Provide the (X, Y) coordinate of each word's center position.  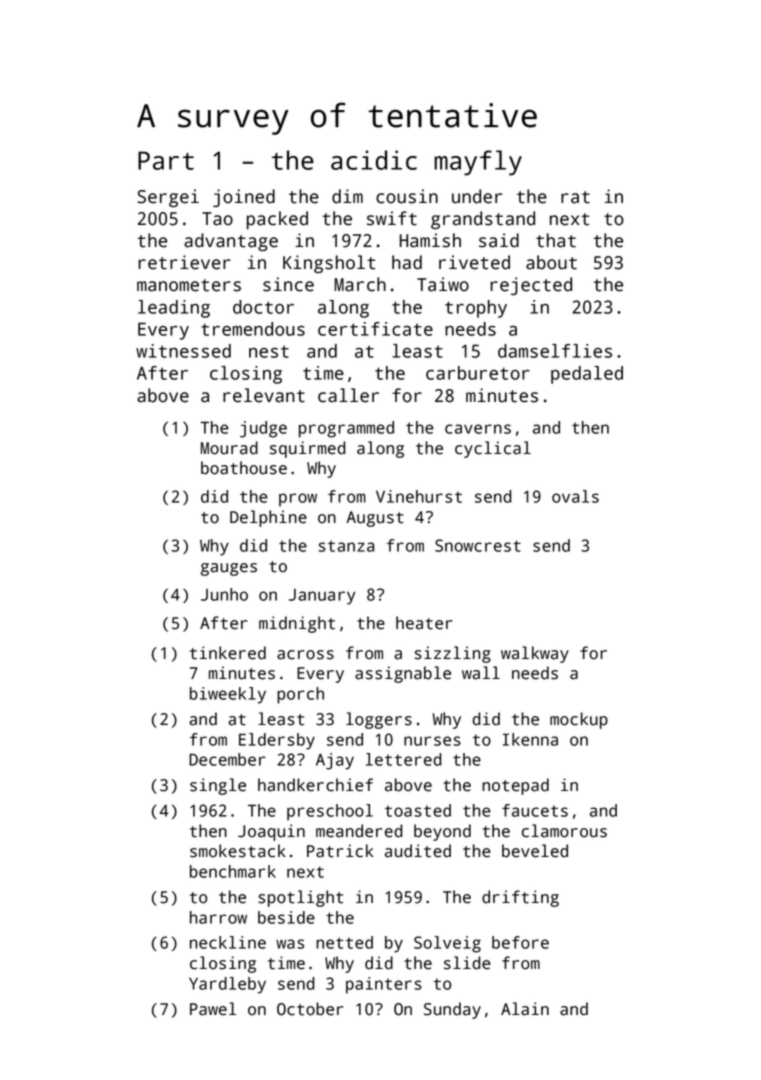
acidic (374, 160)
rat (575, 197)
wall (481, 673)
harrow (218, 917)
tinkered (228, 653)
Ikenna (530, 739)
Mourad (229, 448)
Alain (525, 1009)
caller (348, 395)
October (310, 1009)
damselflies (555, 351)
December (227, 759)
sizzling (453, 654)
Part (166, 160)
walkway (535, 654)
